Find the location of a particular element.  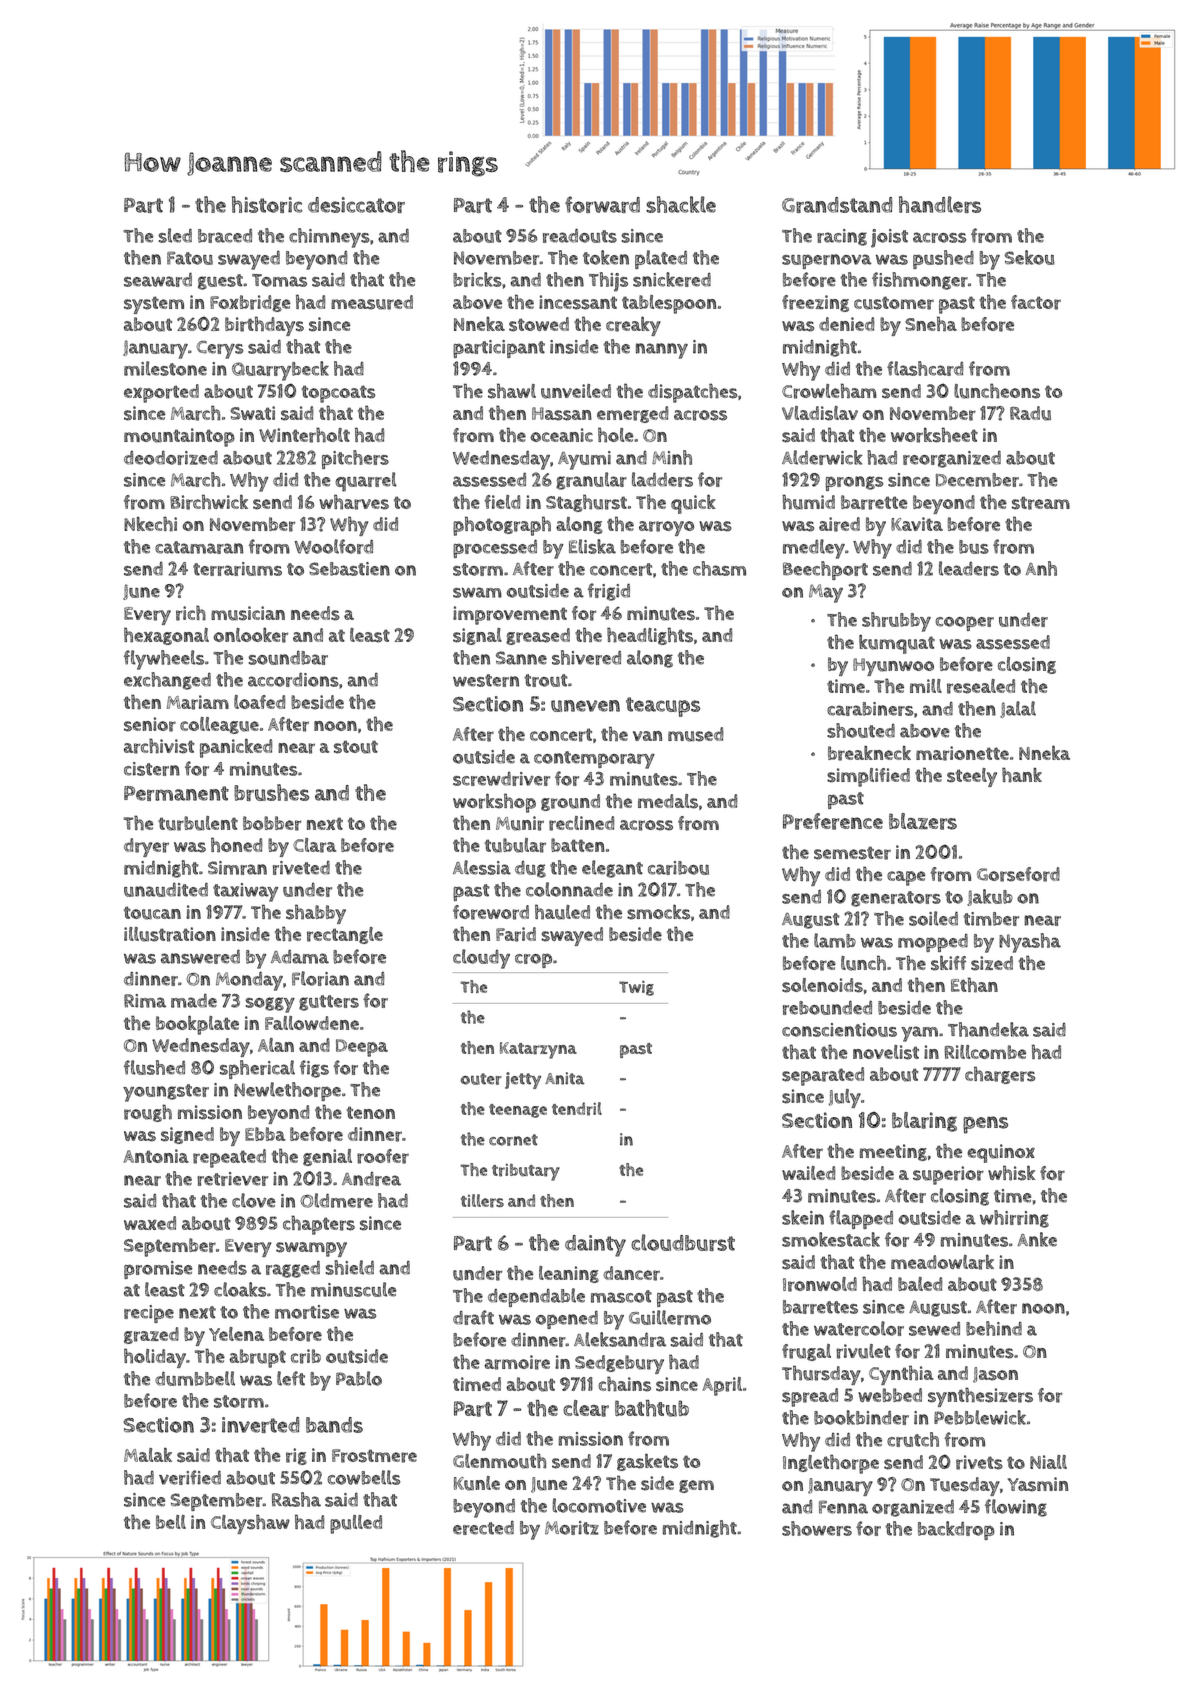

gem is located at coordinates (696, 1486).
